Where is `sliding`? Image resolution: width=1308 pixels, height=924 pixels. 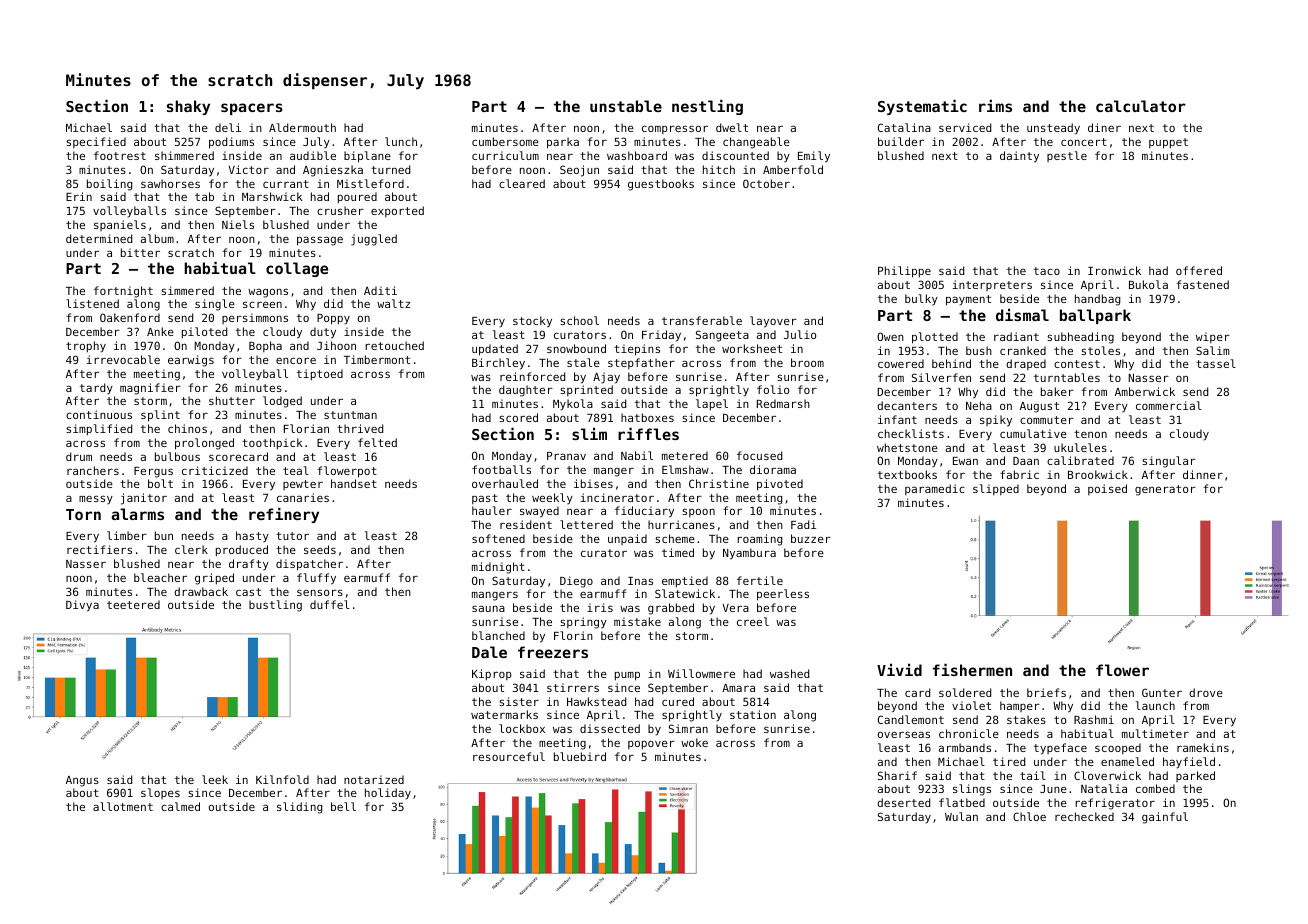 sliding is located at coordinates (299, 808).
